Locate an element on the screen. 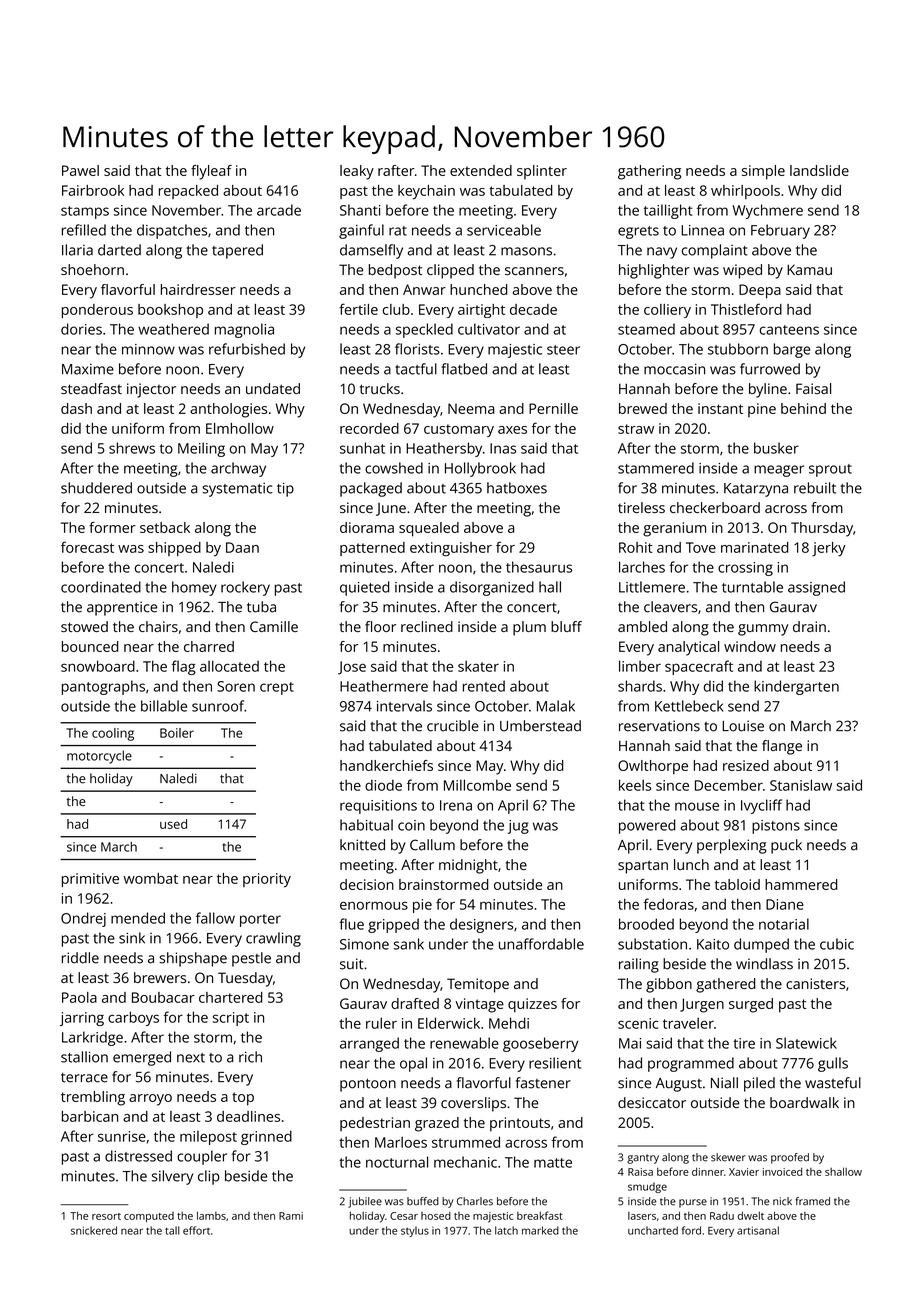 Image resolution: width=924 pixels, height=1308 pixels. hatboxes is located at coordinates (517, 488).
